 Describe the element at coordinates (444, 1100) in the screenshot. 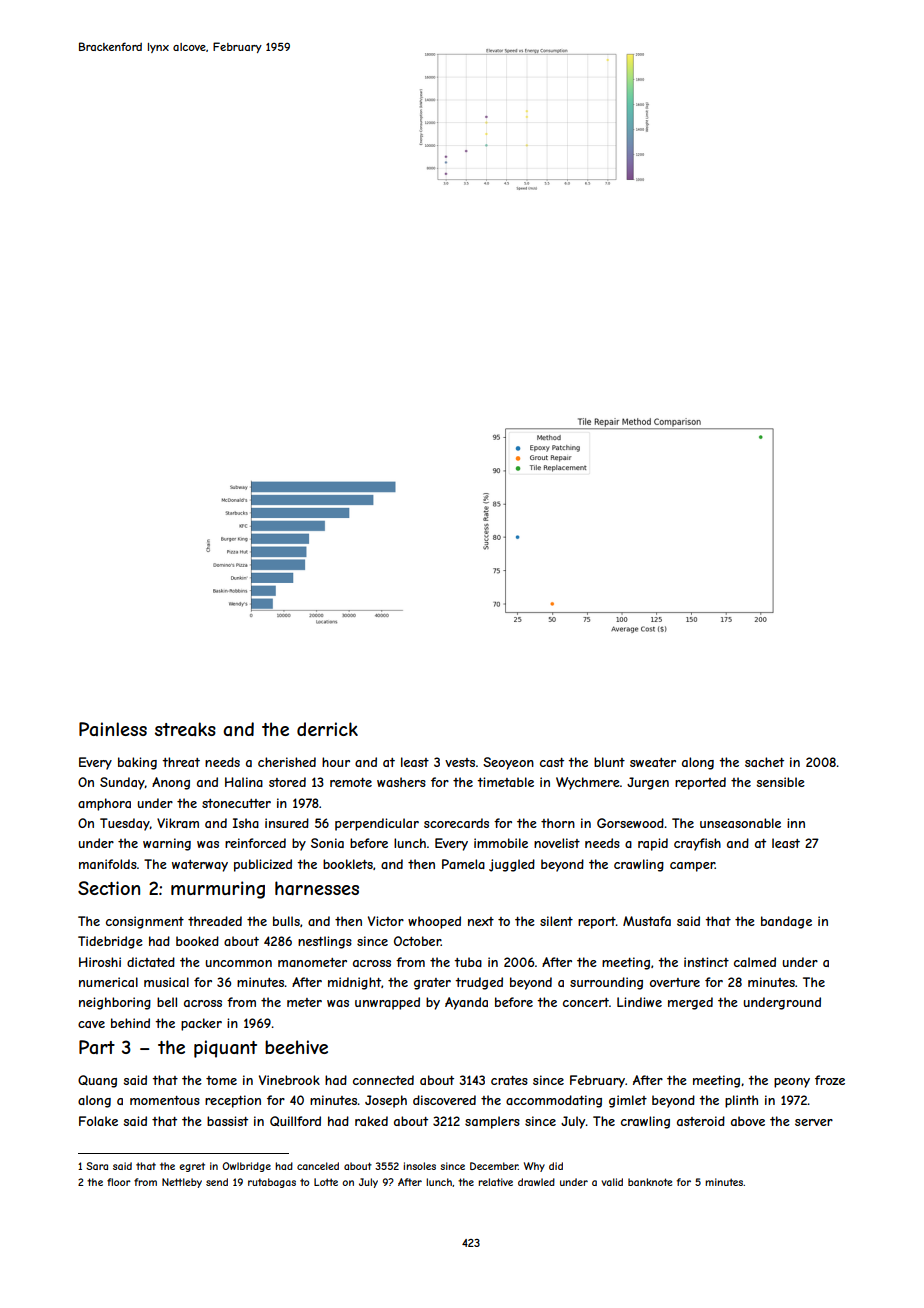

I see `discovered` at that location.
